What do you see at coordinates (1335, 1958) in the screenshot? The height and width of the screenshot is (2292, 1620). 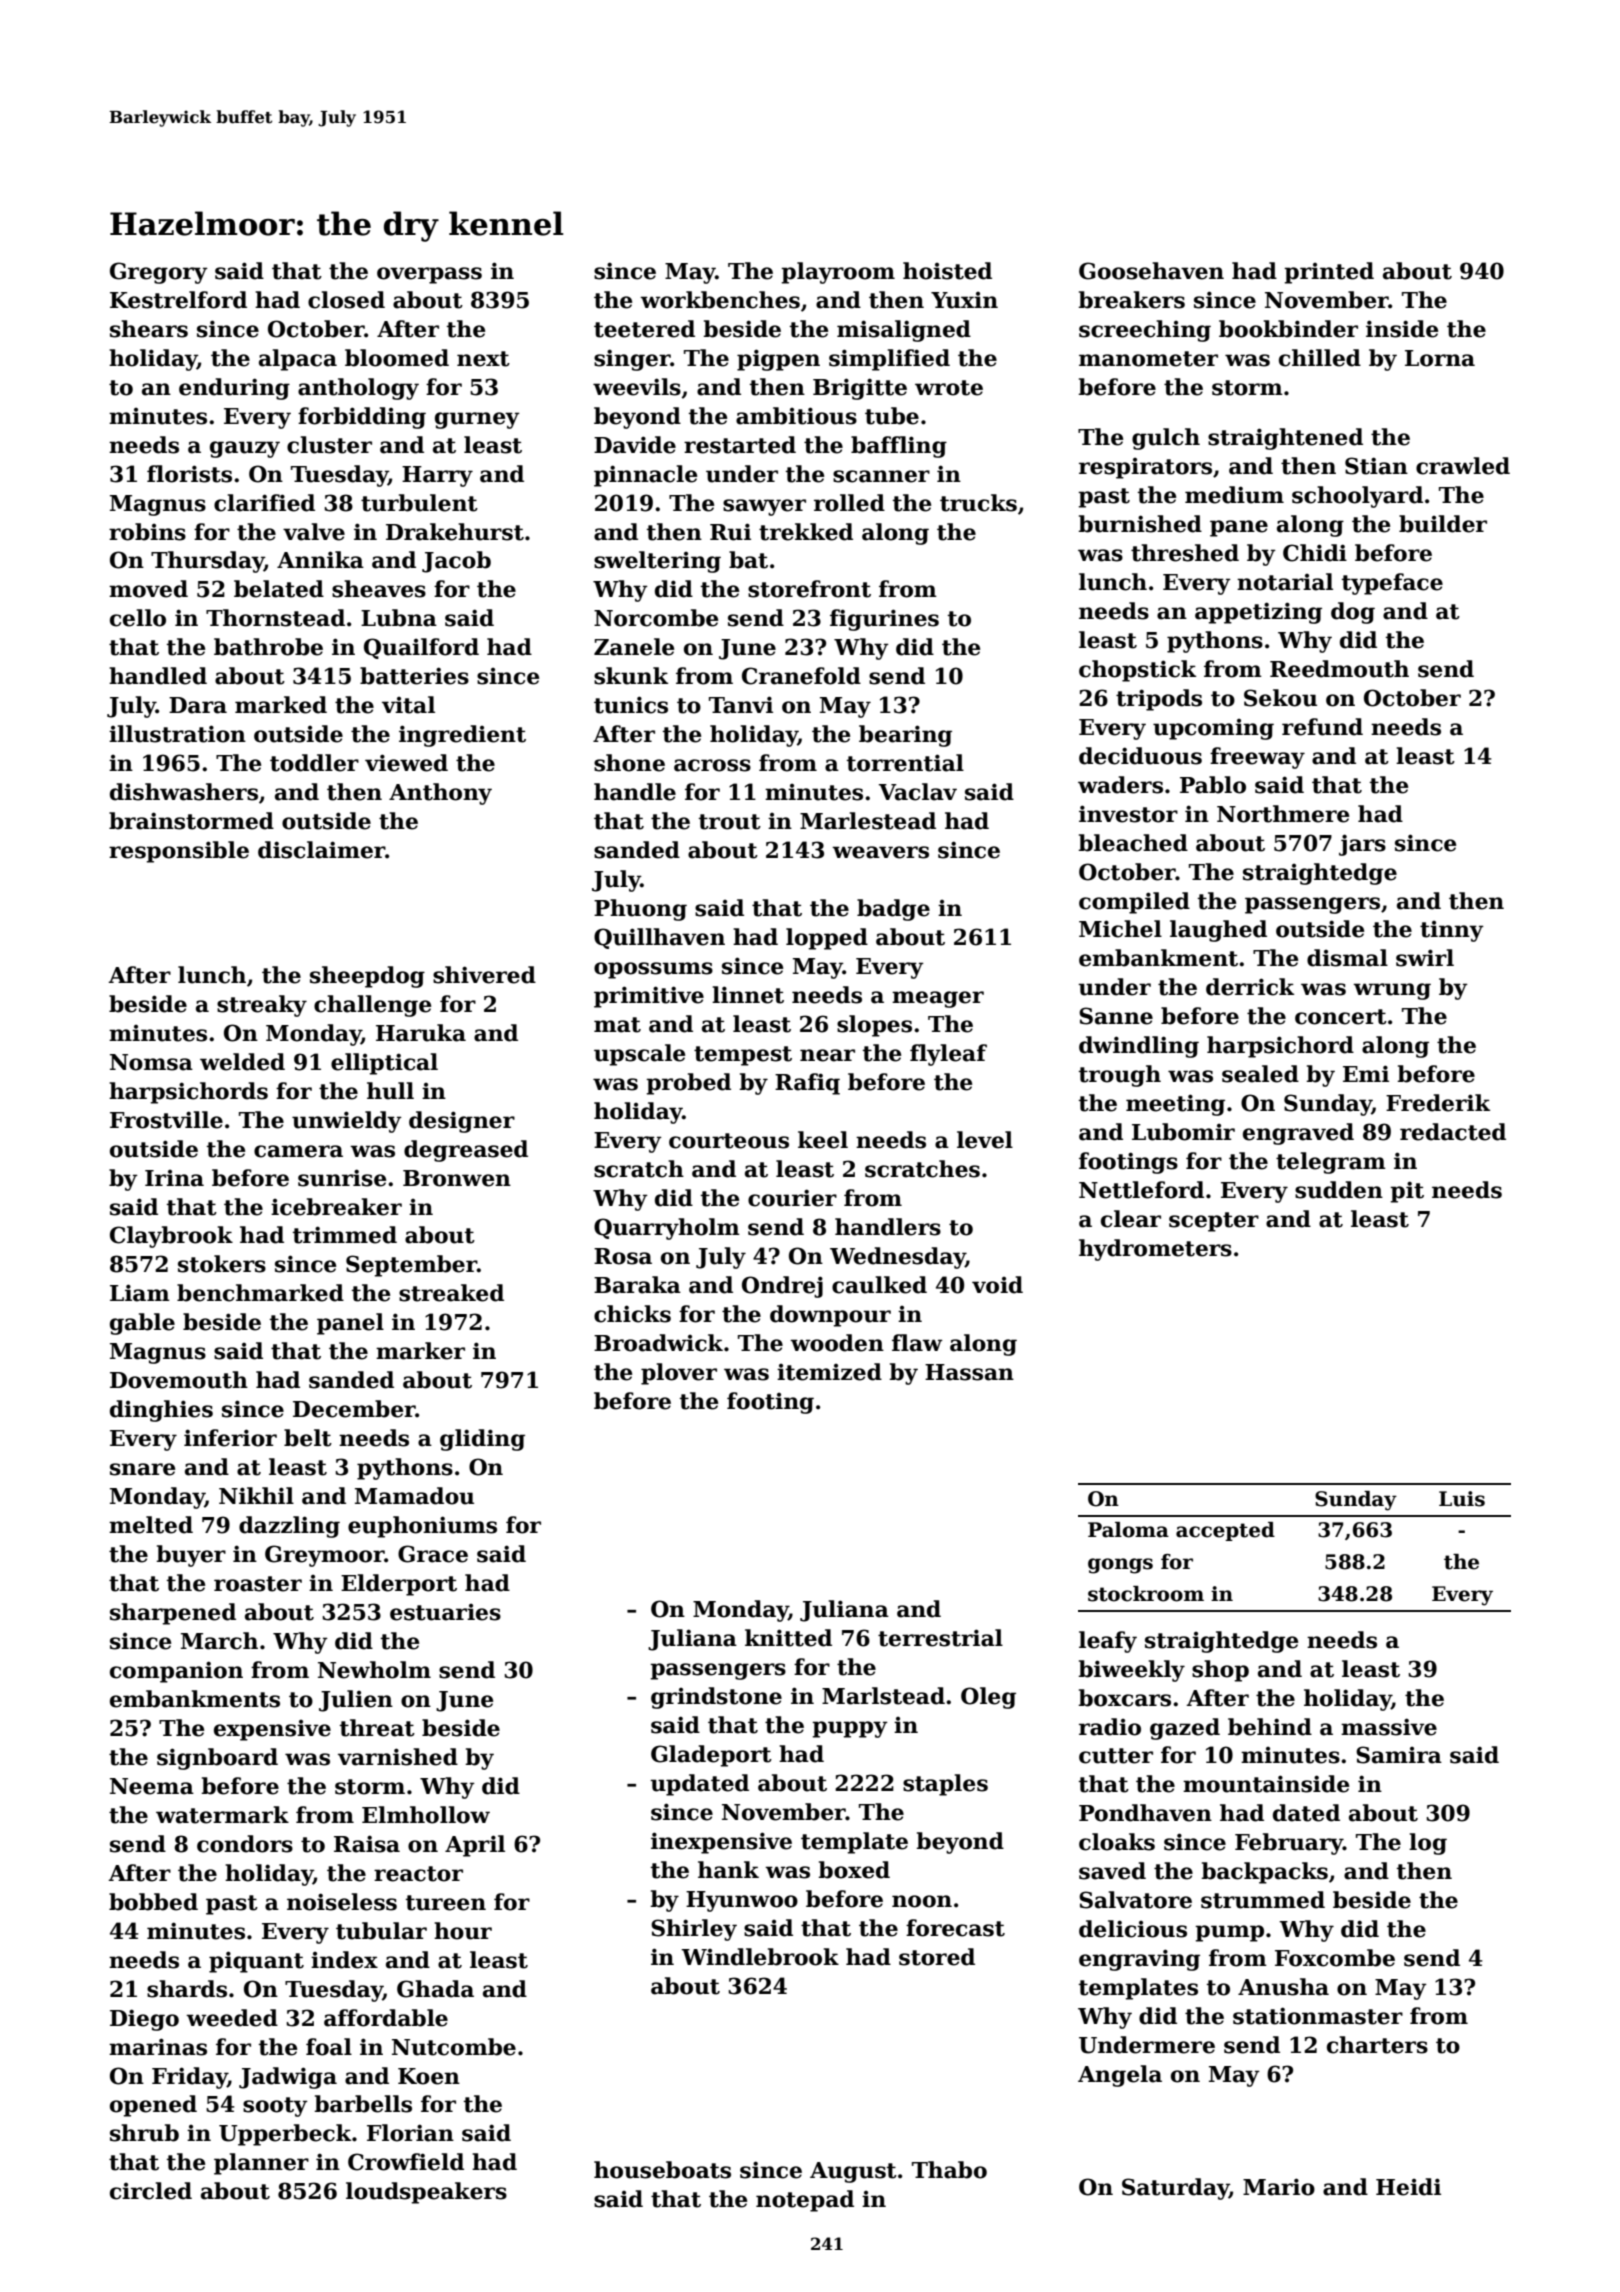 I see `Foxcombe` at bounding box center [1335, 1958].
